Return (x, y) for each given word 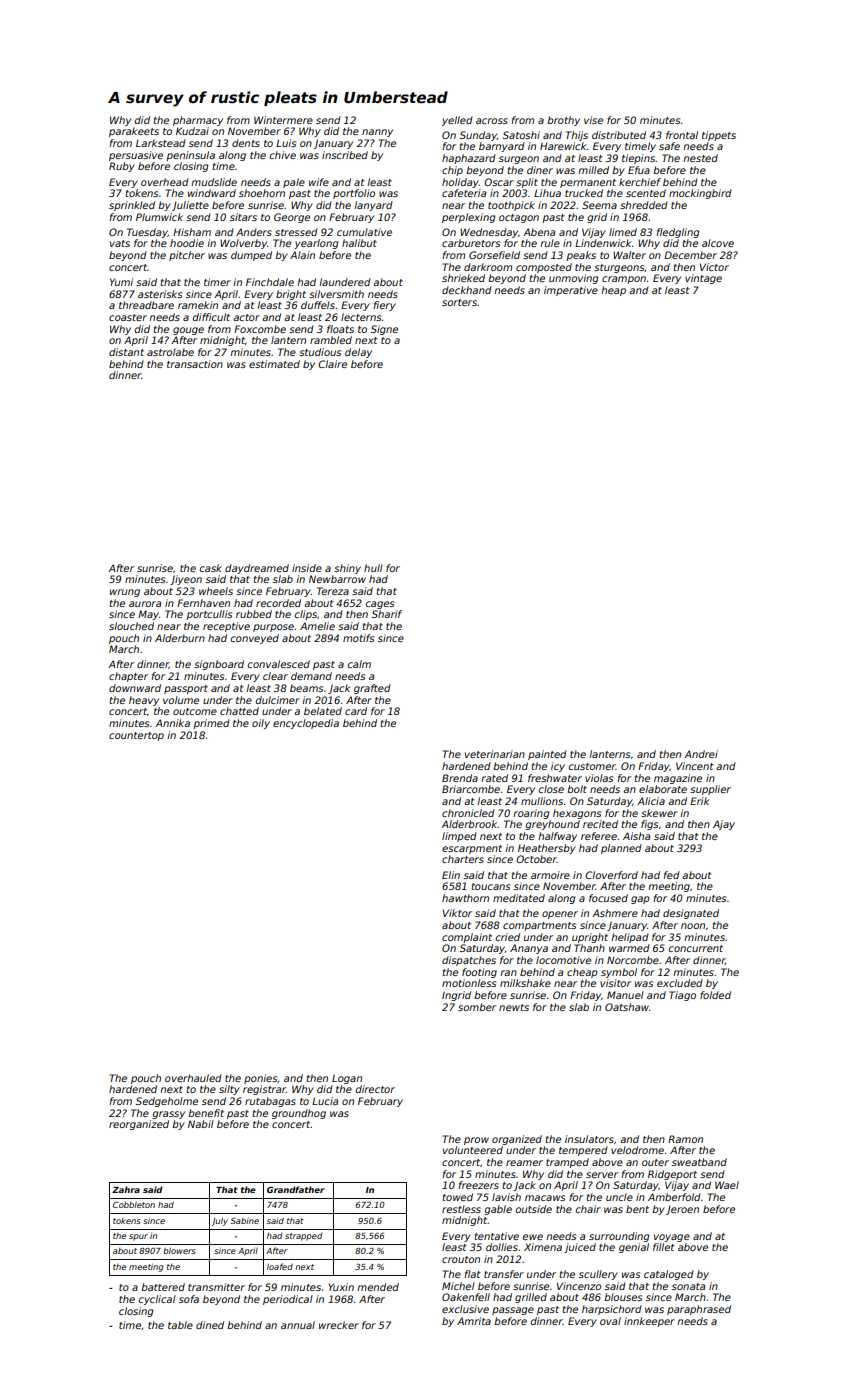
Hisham (192, 232)
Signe (384, 330)
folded (715, 995)
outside (534, 1209)
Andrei (701, 754)
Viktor (457, 913)
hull (373, 568)
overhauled (193, 1078)
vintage (703, 279)
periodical (288, 1300)
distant (126, 352)
